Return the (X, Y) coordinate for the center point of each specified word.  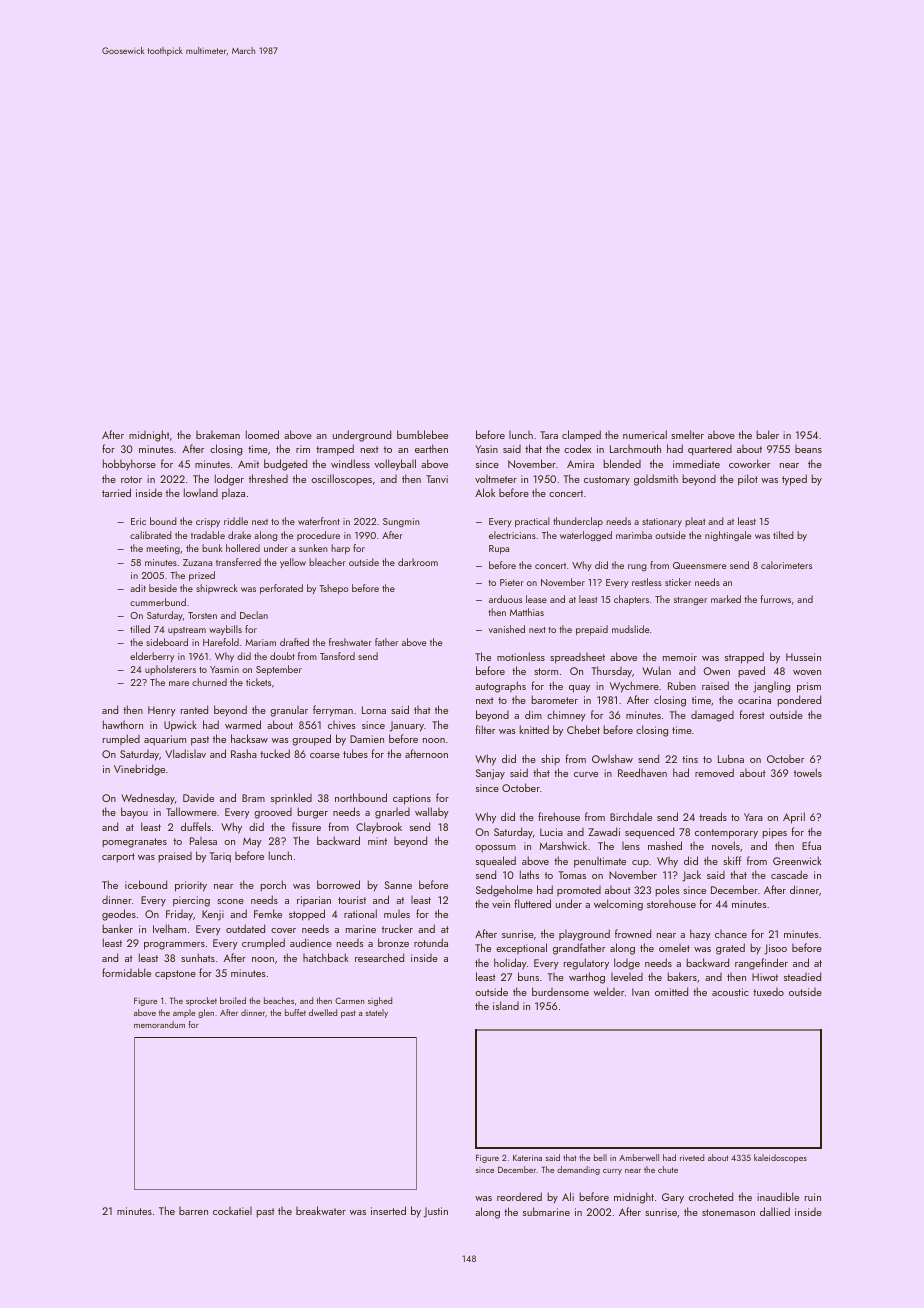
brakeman (218, 435)
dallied (775, 1211)
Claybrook (379, 828)
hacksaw (249, 738)
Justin (436, 1212)
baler (767, 434)
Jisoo (775, 949)
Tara (549, 435)
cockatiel (232, 1211)
